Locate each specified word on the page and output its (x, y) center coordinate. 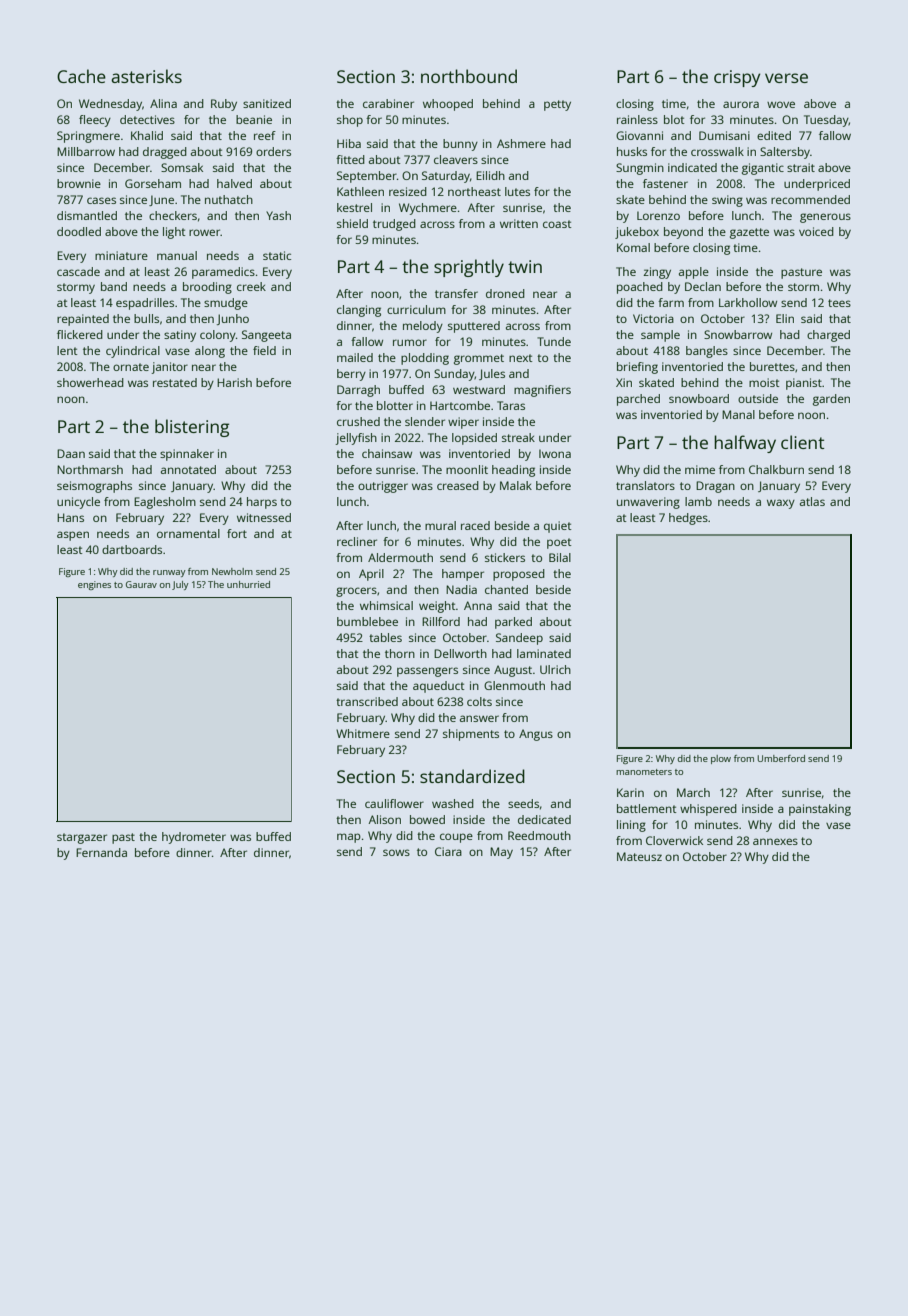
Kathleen (360, 191)
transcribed (367, 701)
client (802, 442)
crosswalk (717, 151)
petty (557, 105)
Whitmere (363, 733)
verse (786, 78)
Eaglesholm (165, 503)
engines (94, 585)
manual (177, 255)
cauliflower (394, 803)
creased (458, 485)
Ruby (224, 105)
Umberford (781, 758)
